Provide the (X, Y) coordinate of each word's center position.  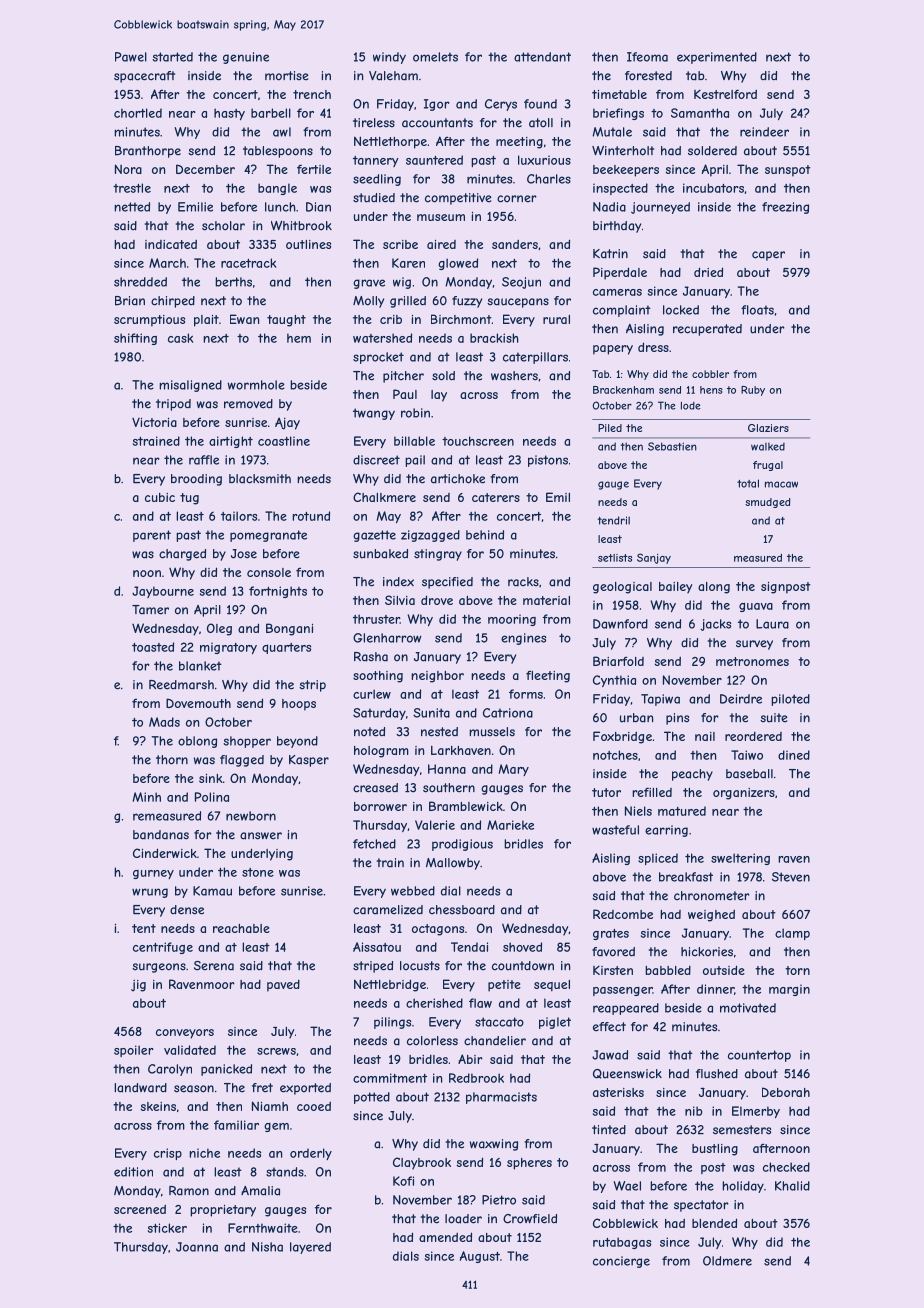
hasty (229, 114)
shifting (135, 339)
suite (774, 718)
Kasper (309, 761)
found (540, 104)
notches (615, 755)
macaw (781, 484)
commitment (390, 1078)
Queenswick (627, 1074)
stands (285, 1172)
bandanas (161, 835)
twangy (374, 414)
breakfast (686, 877)
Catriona (508, 713)
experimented (717, 58)
